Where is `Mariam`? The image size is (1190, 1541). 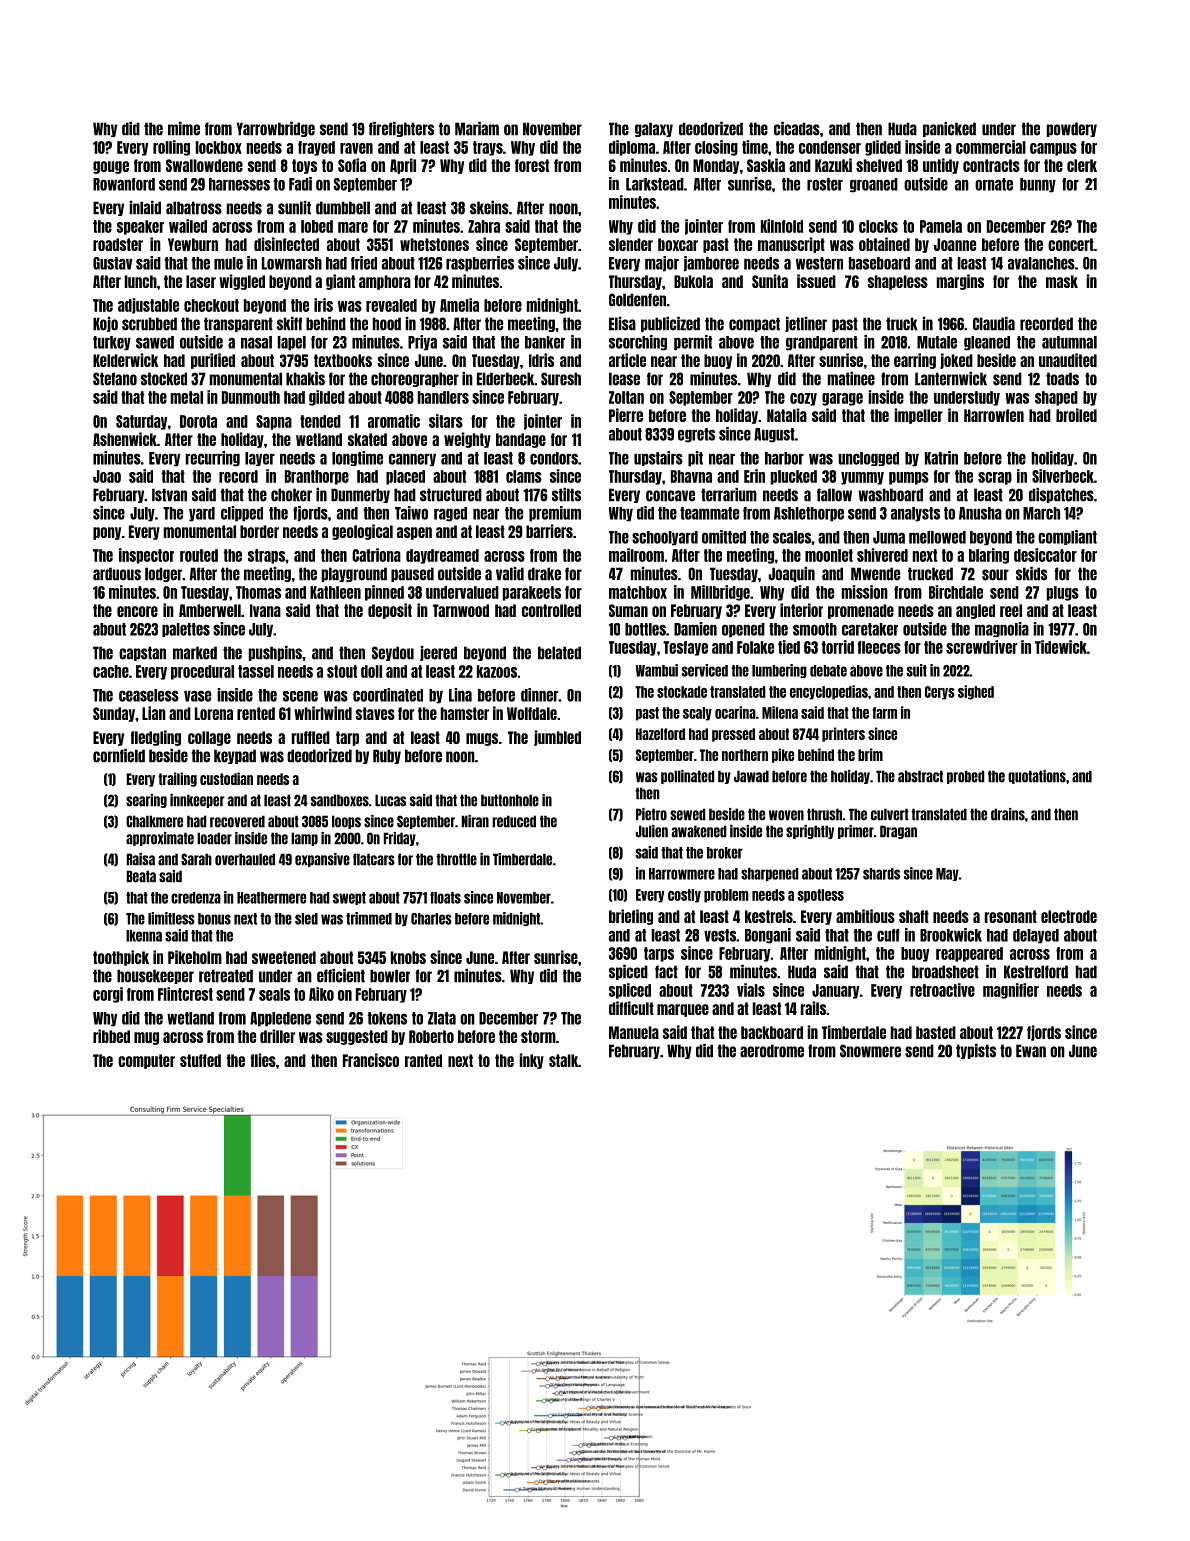 Mariam is located at coordinates (477, 129).
